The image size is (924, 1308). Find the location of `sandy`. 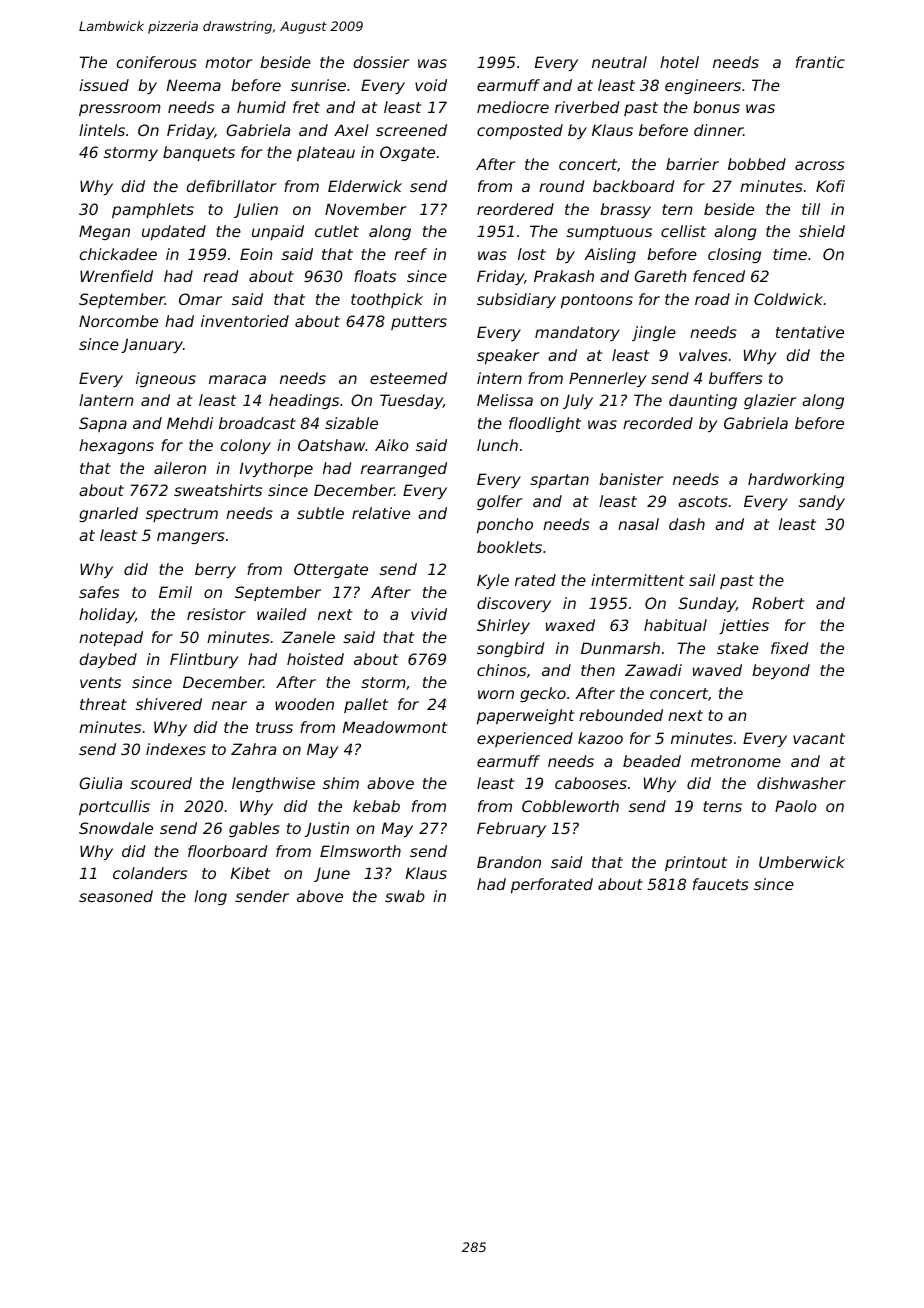

sandy is located at coordinates (822, 502).
